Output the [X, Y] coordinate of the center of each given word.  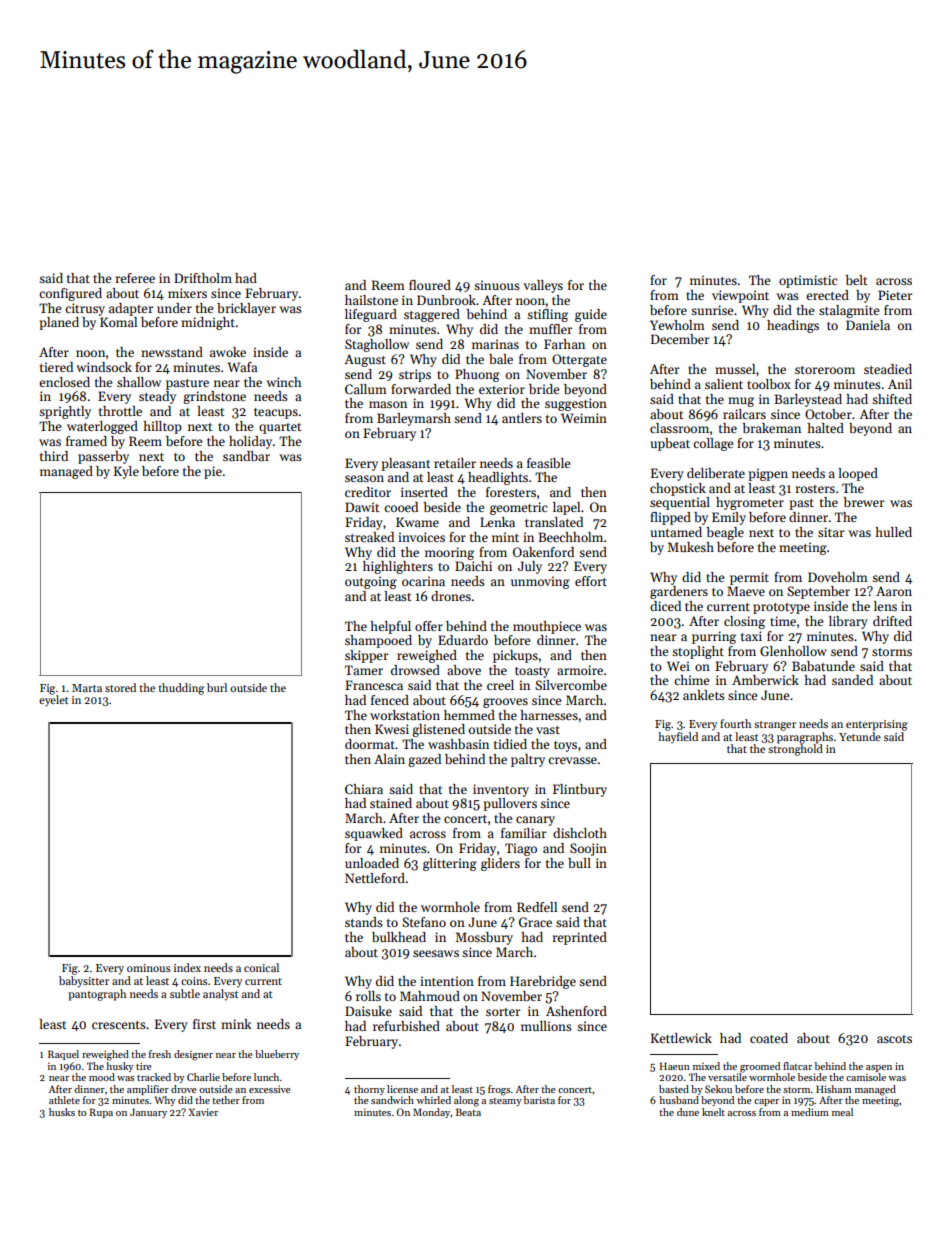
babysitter [84, 982]
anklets [704, 695]
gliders [500, 864]
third [54, 456]
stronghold [795, 750]
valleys [543, 286]
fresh [160, 1054]
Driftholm [203, 278]
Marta [87, 688]
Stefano [424, 922]
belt [856, 280]
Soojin [588, 849]
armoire [580, 670]
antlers [522, 418]
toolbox [769, 384]
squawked [374, 834]
